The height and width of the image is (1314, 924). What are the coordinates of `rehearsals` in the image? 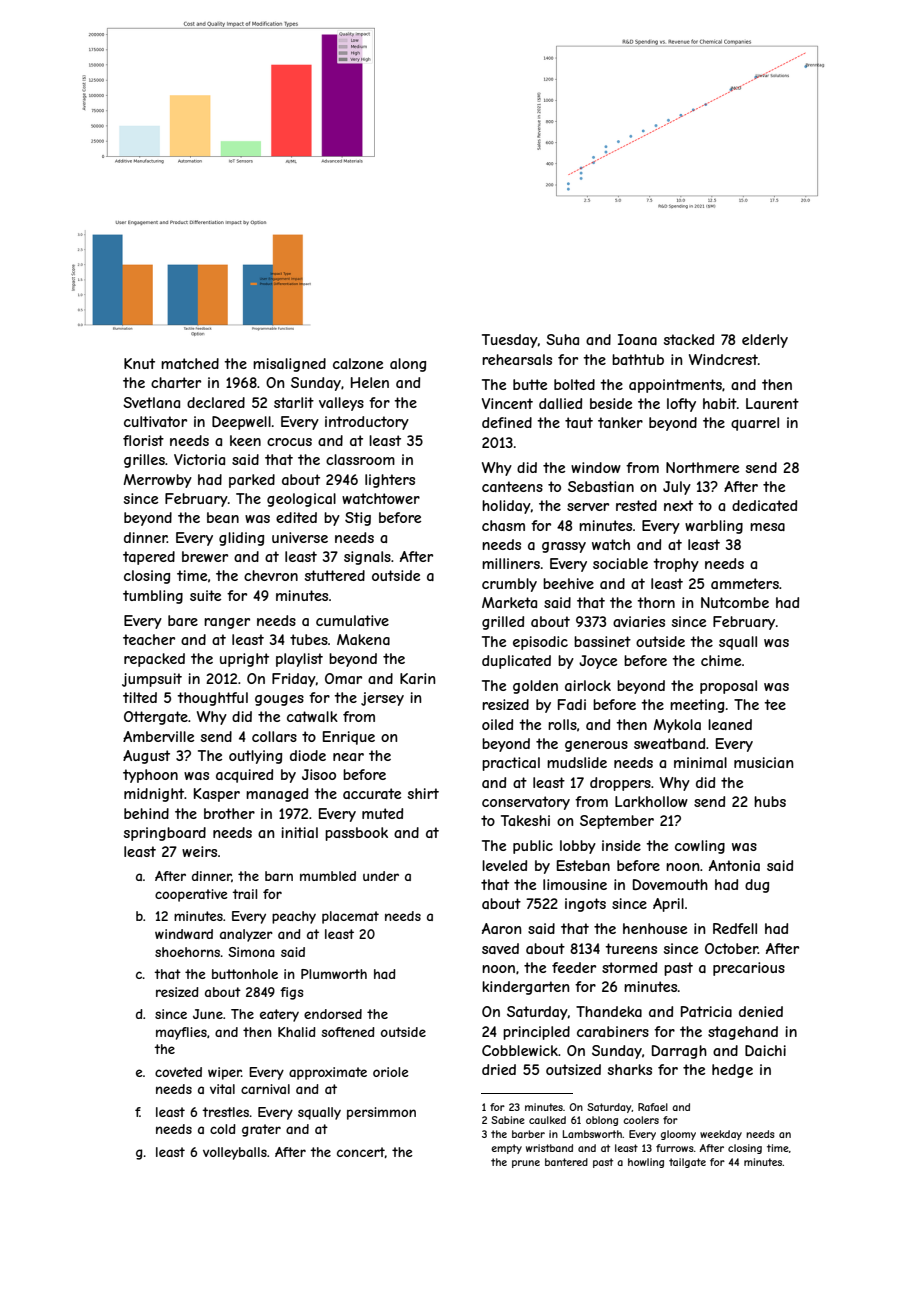 It's located at (517, 359).
